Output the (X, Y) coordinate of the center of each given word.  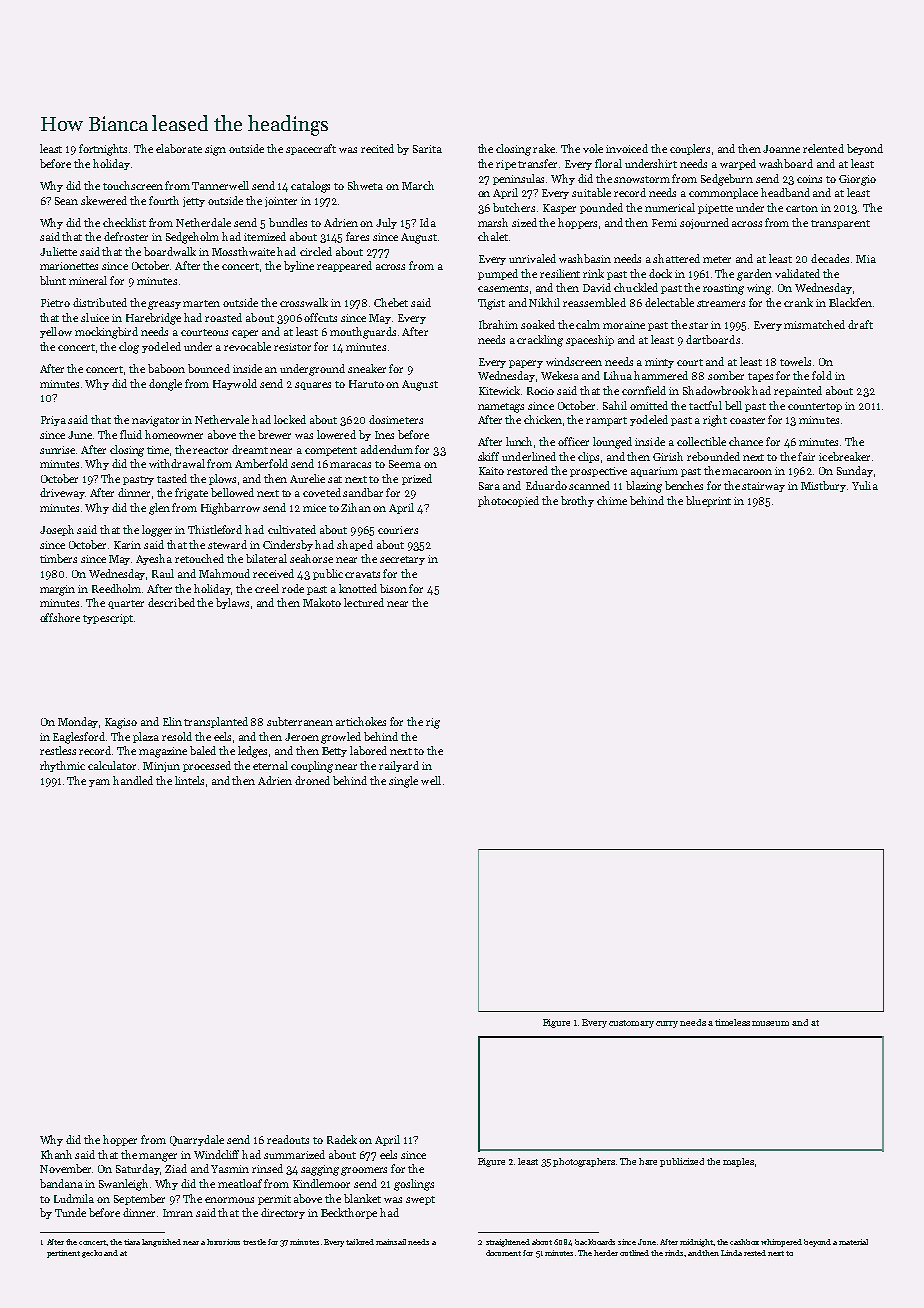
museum (770, 1023)
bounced (209, 368)
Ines (384, 435)
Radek (342, 1139)
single (403, 782)
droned (312, 780)
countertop (815, 407)
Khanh (56, 1154)
